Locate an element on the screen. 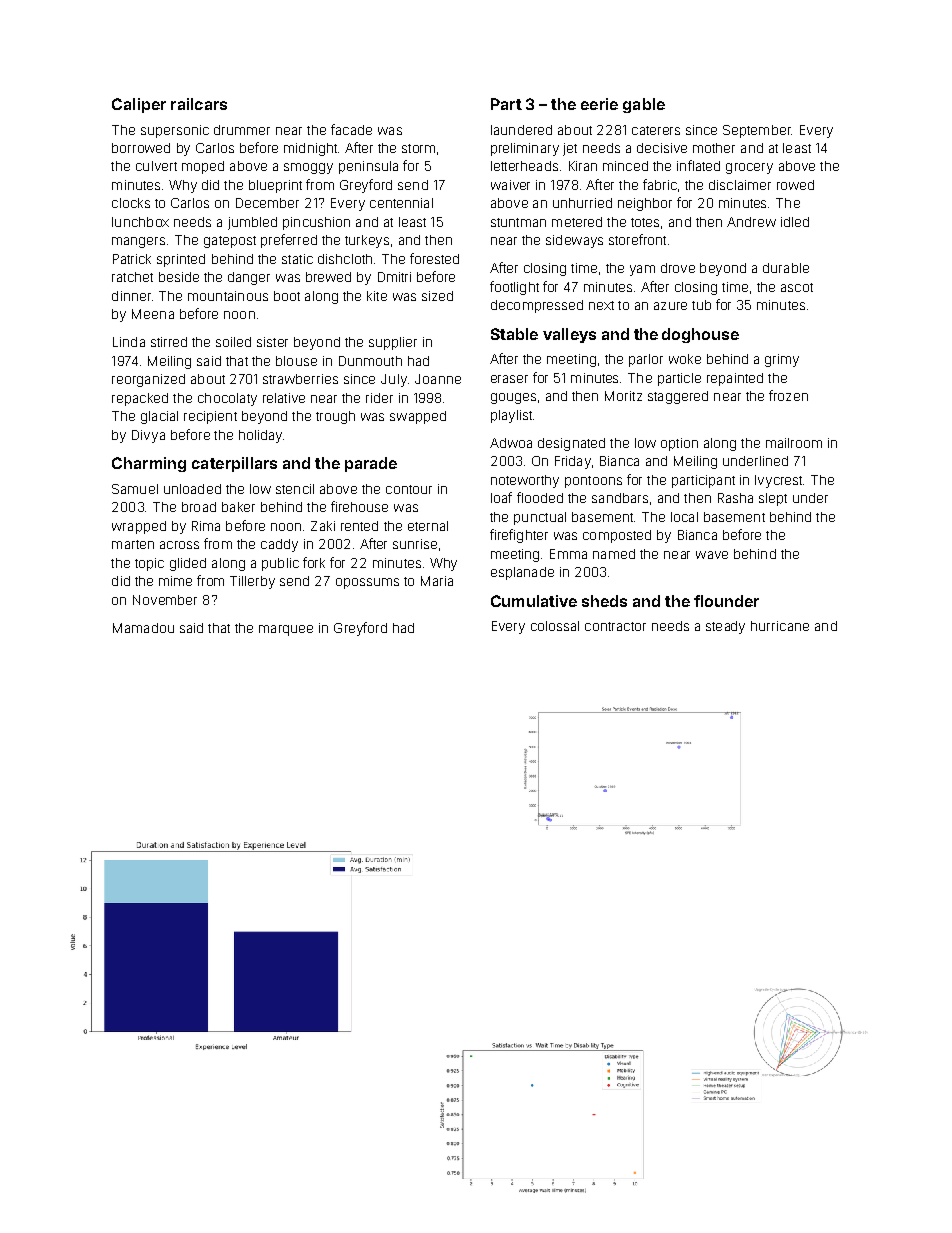 This screenshot has width=952, height=1233. peninsula is located at coordinates (368, 167).
